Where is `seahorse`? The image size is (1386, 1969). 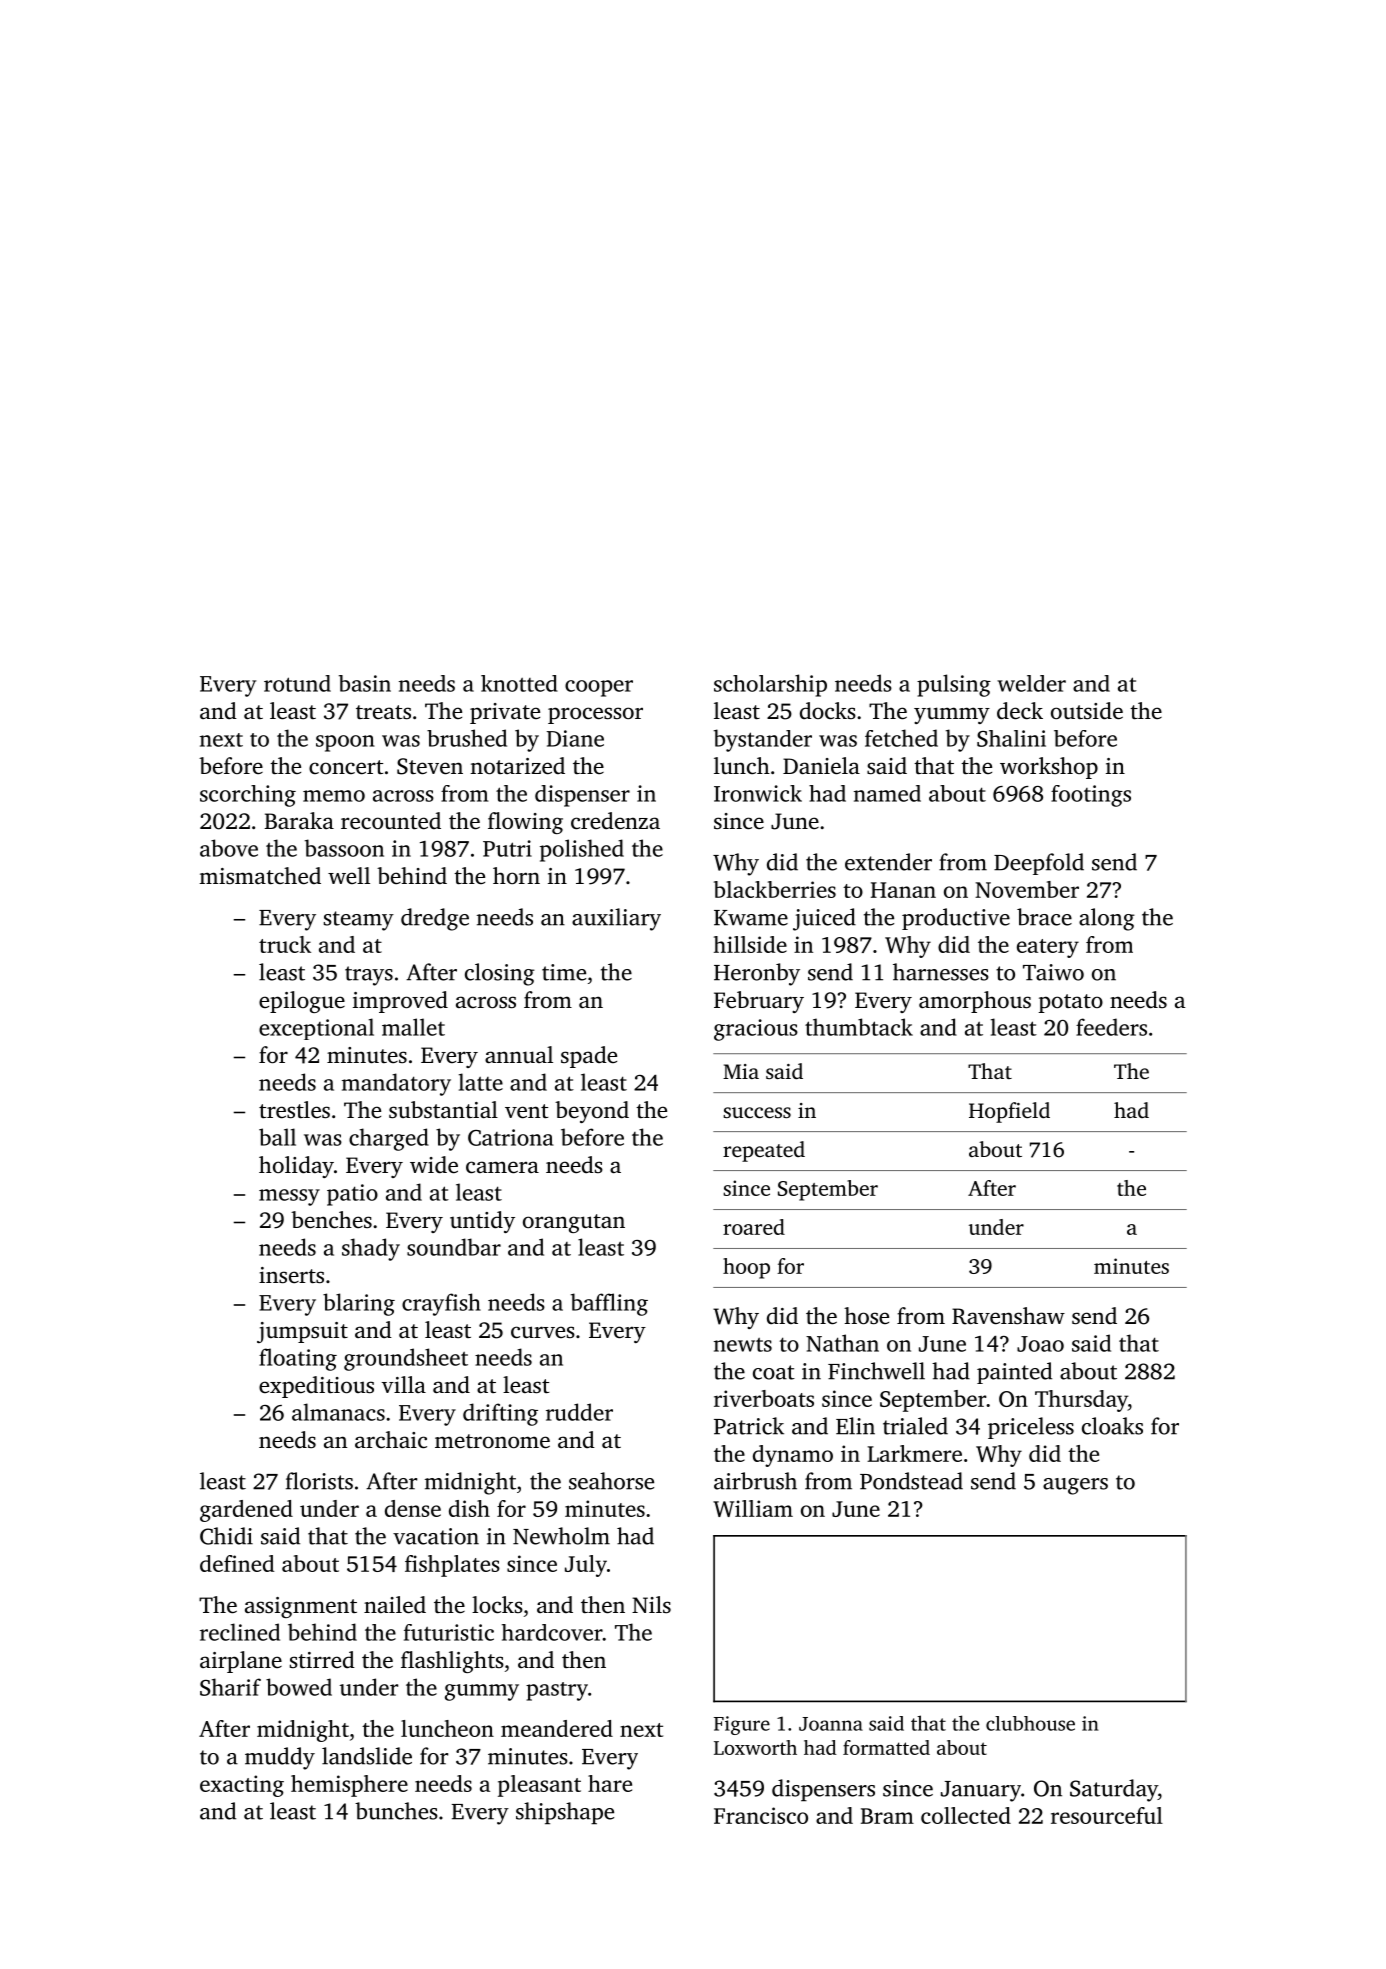
seahorse is located at coordinates (611, 1481).
